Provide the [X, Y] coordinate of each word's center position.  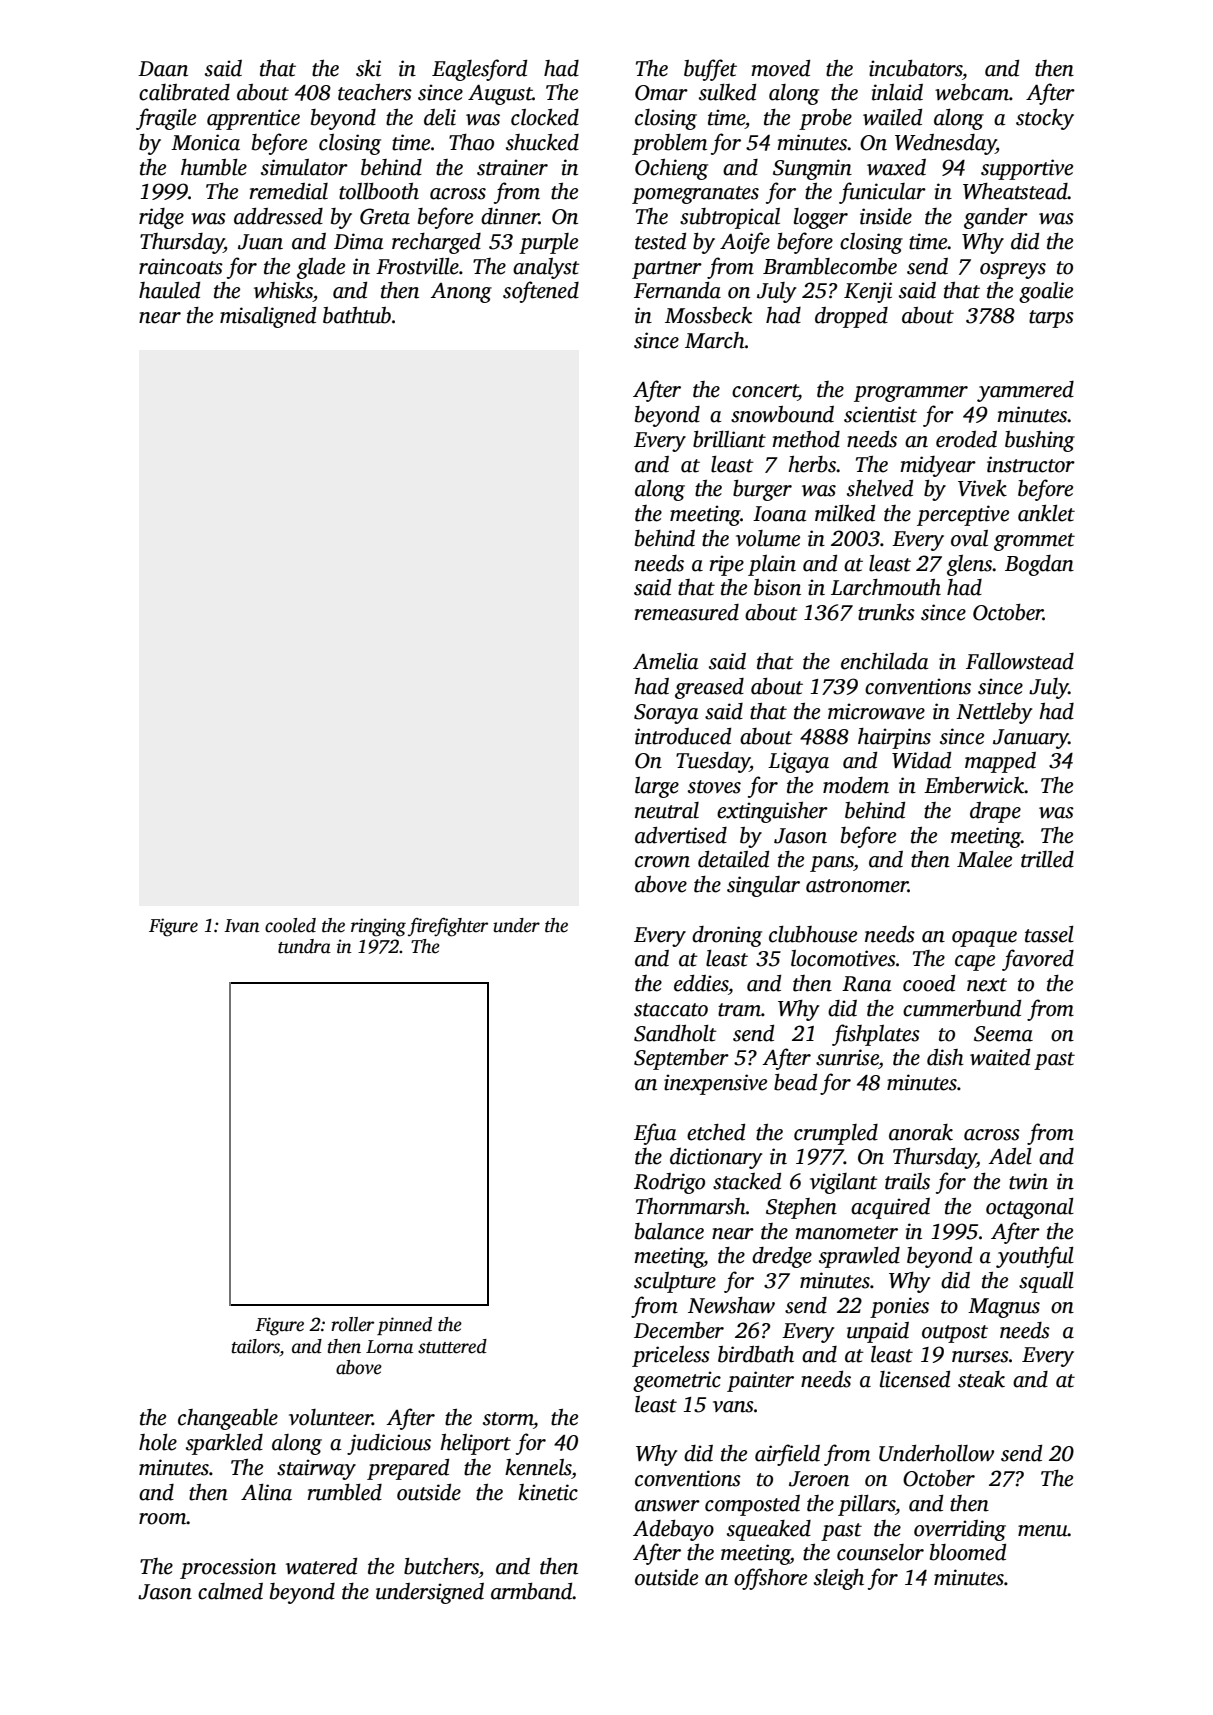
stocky [1045, 119]
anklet [1046, 513]
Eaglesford [479, 70]
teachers [375, 92]
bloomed [968, 1552]
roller [352, 1324]
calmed [230, 1591]
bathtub [357, 315]
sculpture [675, 1282]
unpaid [878, 1332]
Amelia [666, 661]
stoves [714, 787]
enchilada [885, 661]
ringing [378, 927]
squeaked [769, 1530]
